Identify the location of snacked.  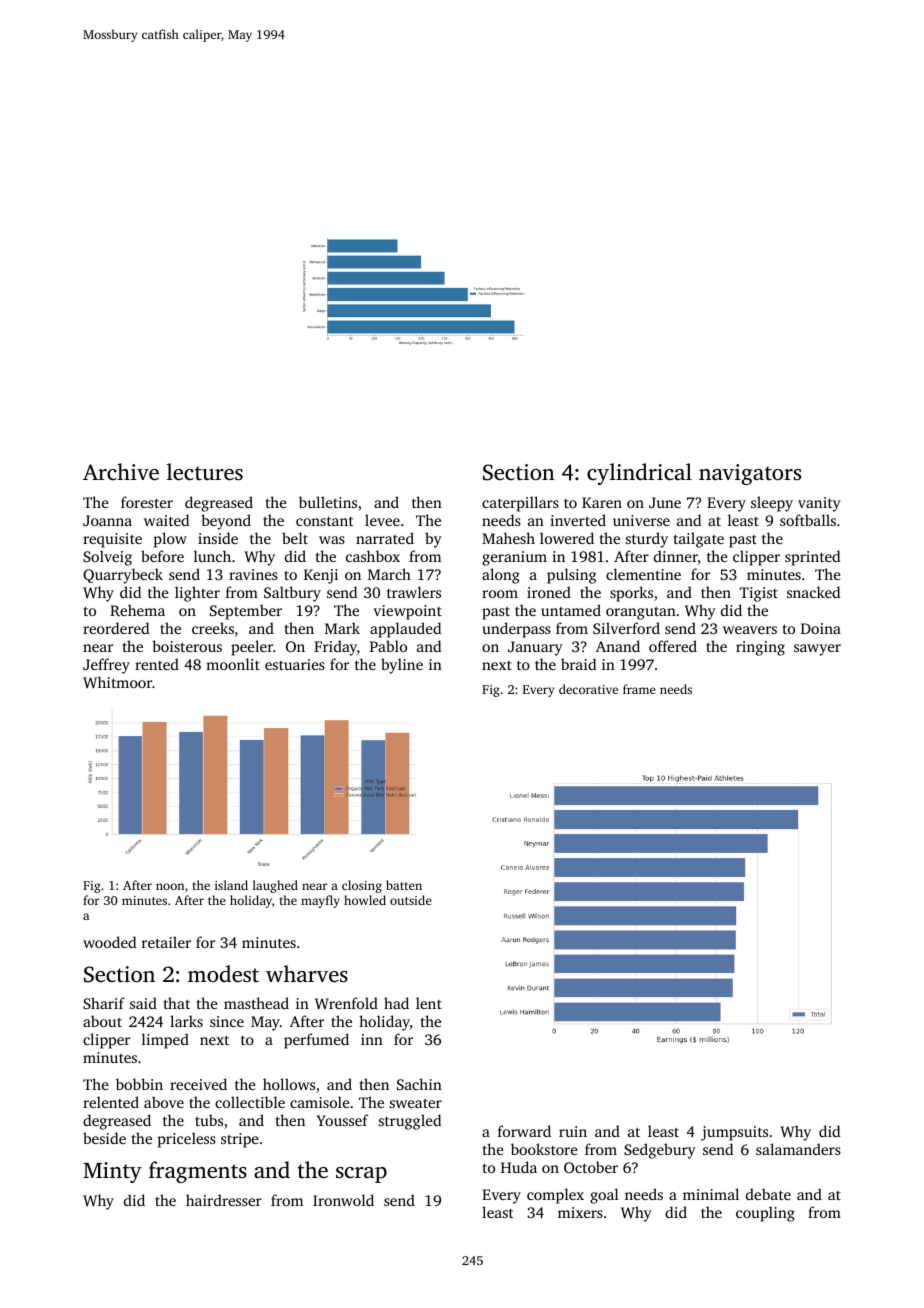
(813, 592).
